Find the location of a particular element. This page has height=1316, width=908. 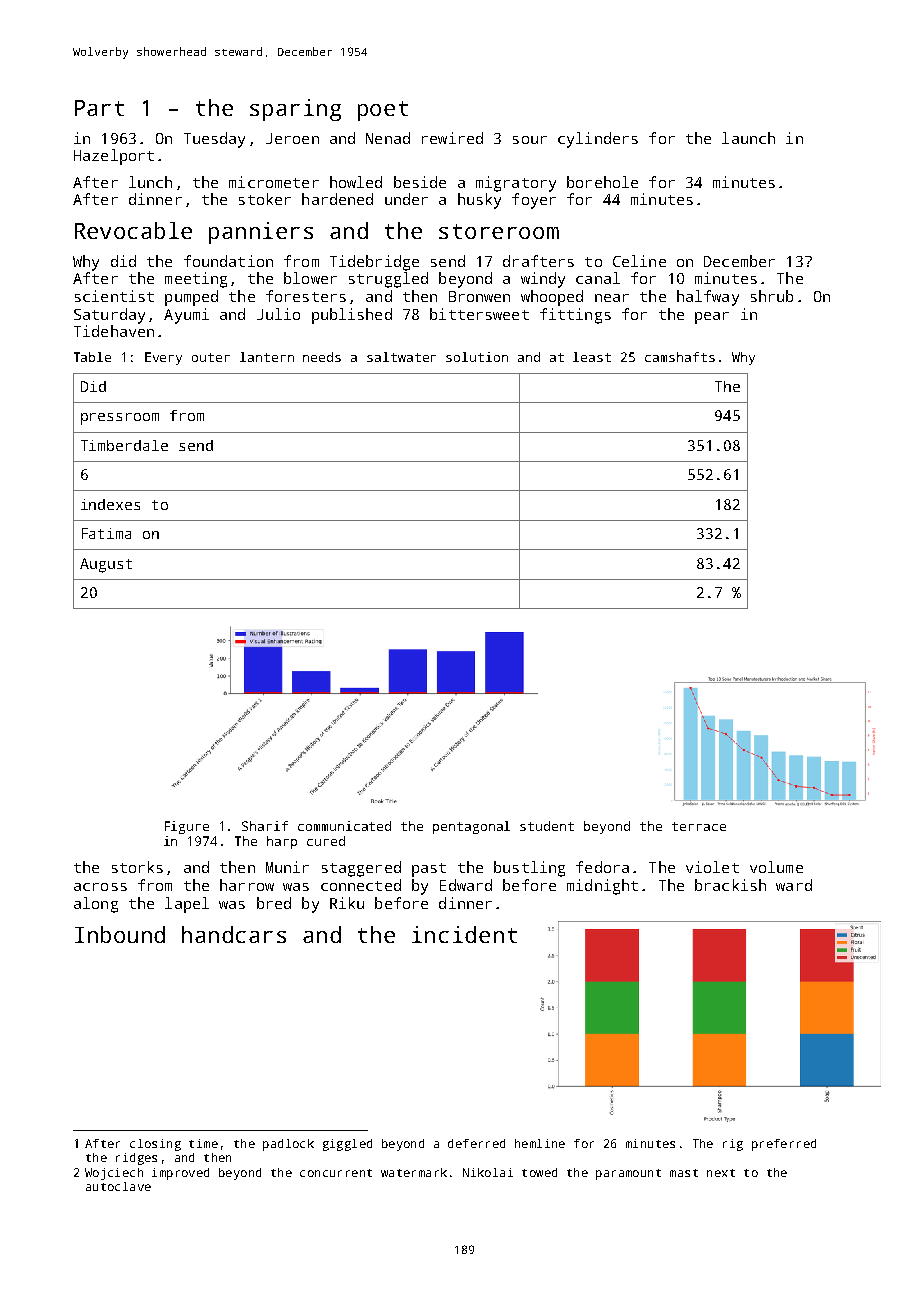

towed is located at coordinates (539, 1172).
